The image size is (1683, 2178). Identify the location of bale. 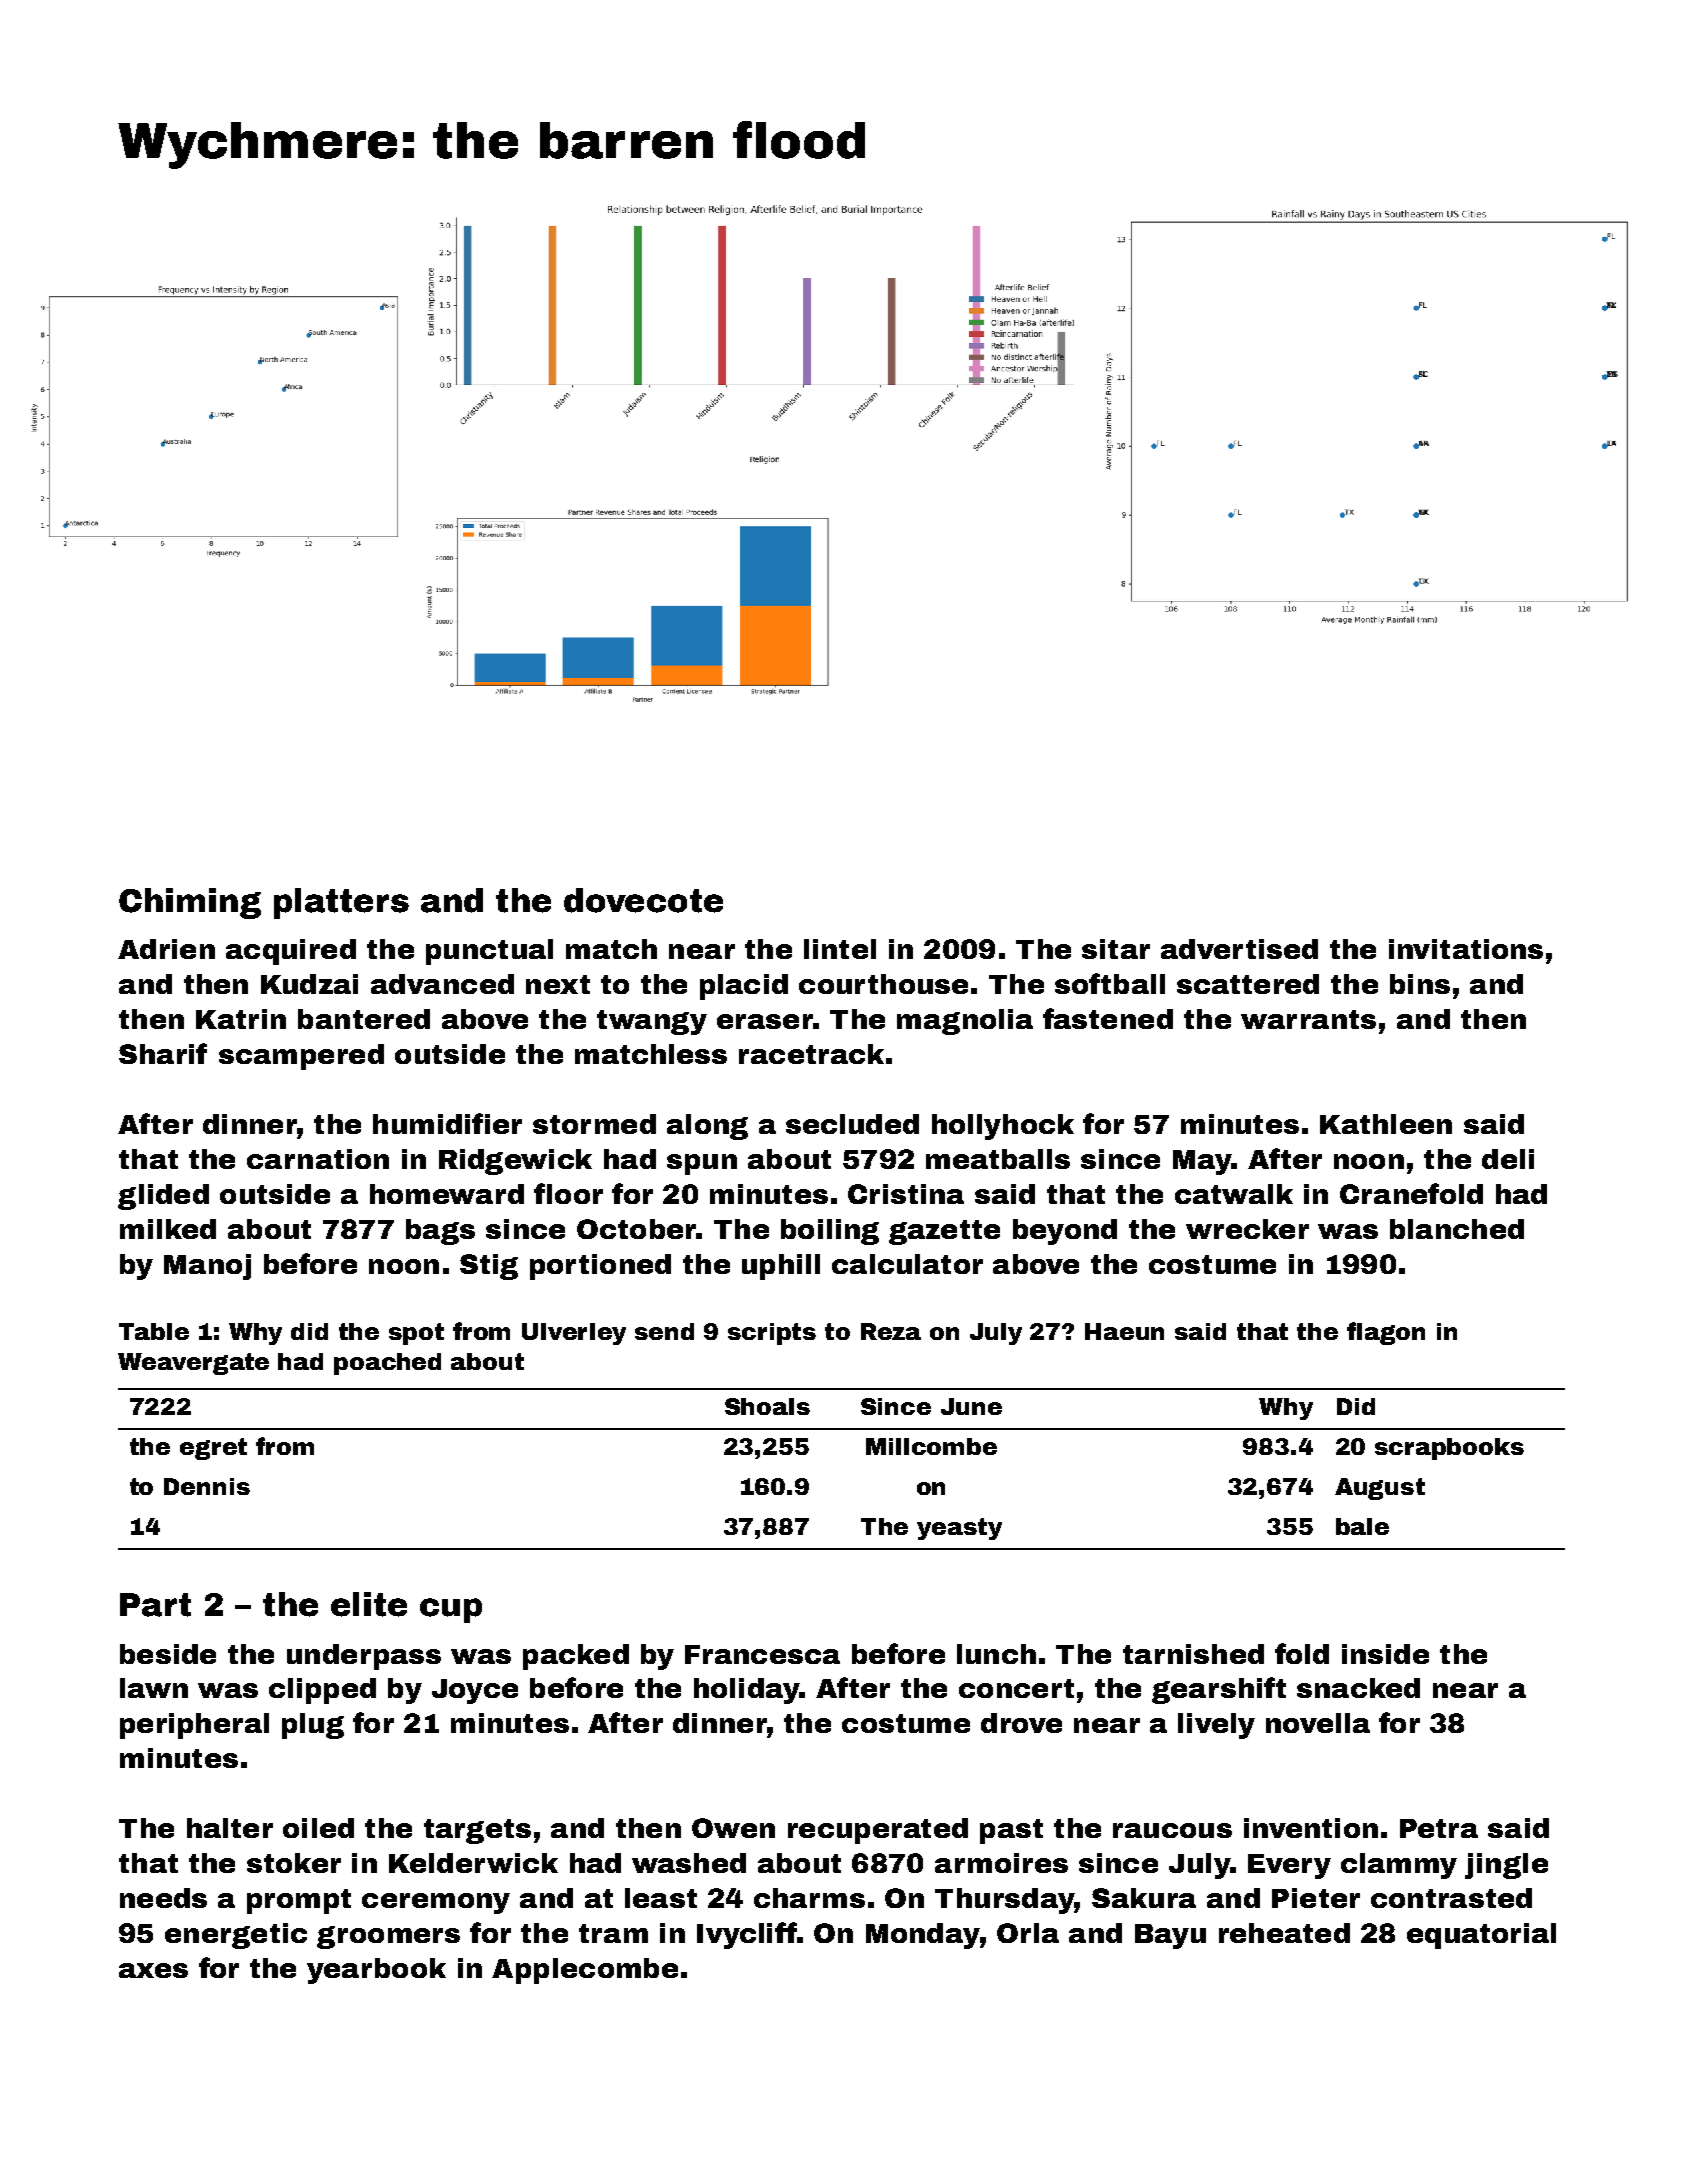
(1362, 1526).
